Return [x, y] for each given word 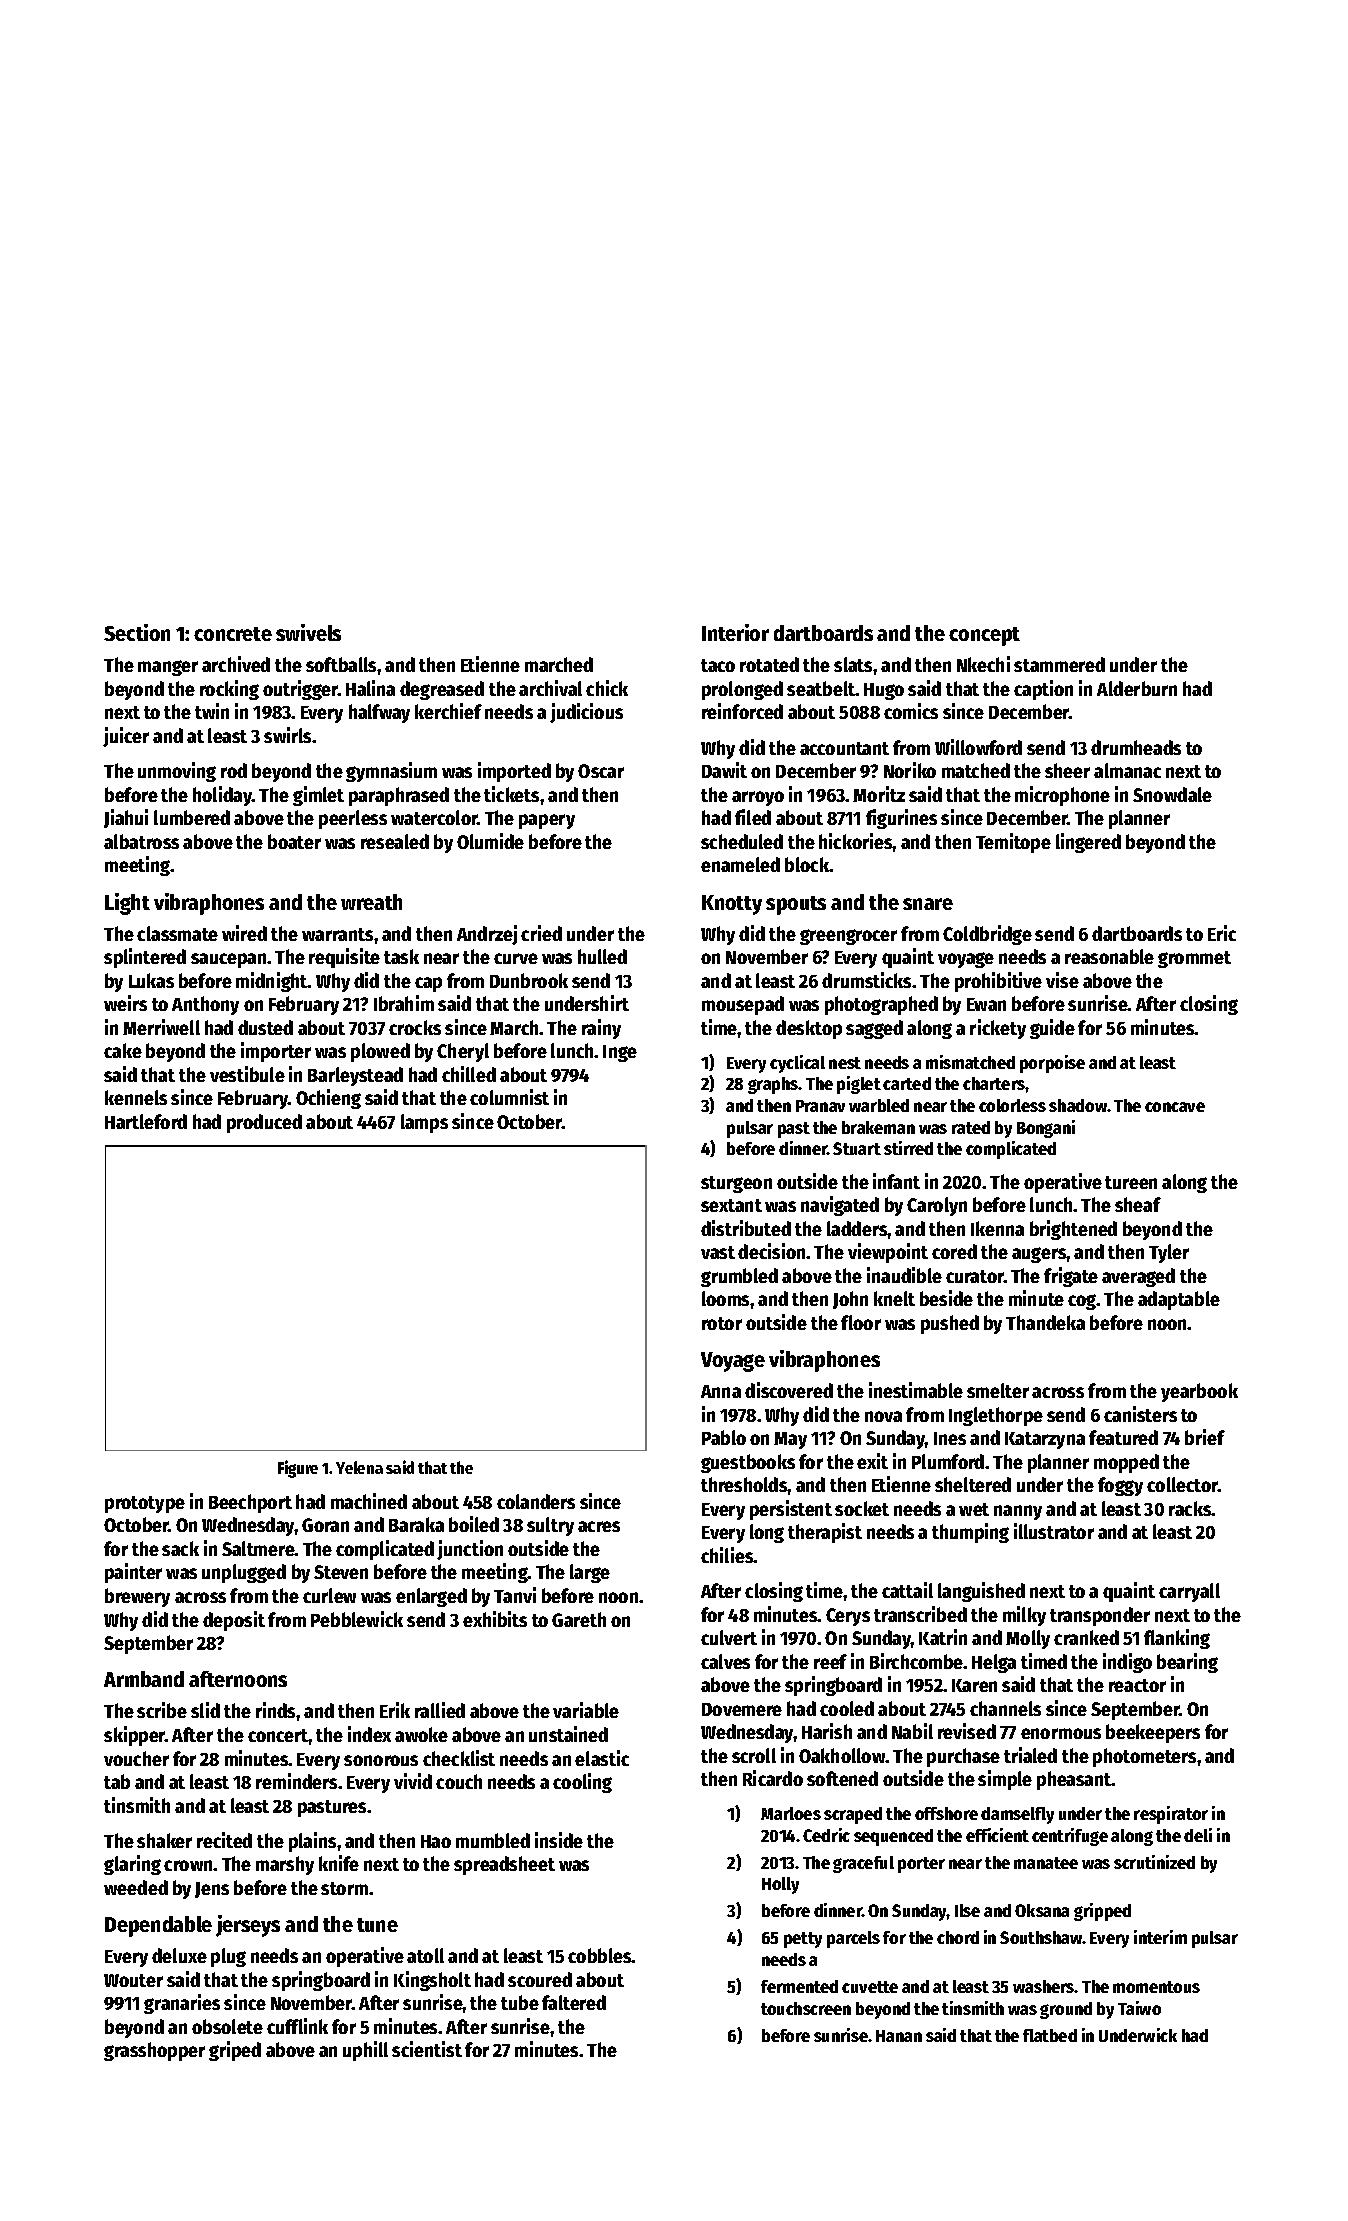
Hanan [899, 2036]
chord [958, 1937]
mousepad [743, 1005]
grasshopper [154, 2051]
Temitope [1013, 843]
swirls [288, 735]
